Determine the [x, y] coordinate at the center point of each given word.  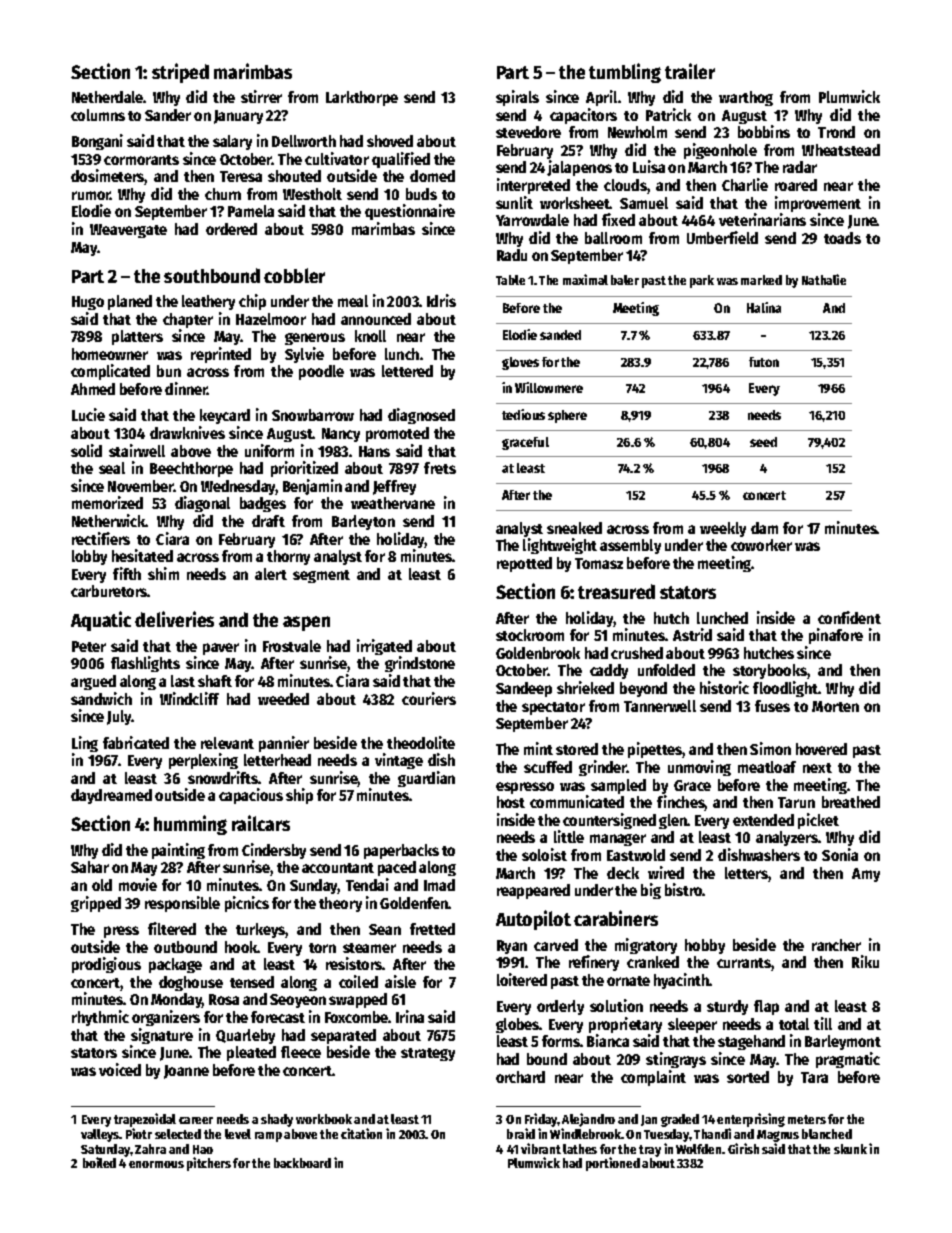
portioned [613, 1164]
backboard [302, 1163]
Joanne [186, 1072]
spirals [517, 98]
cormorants [141, 160]
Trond [836, 132]
